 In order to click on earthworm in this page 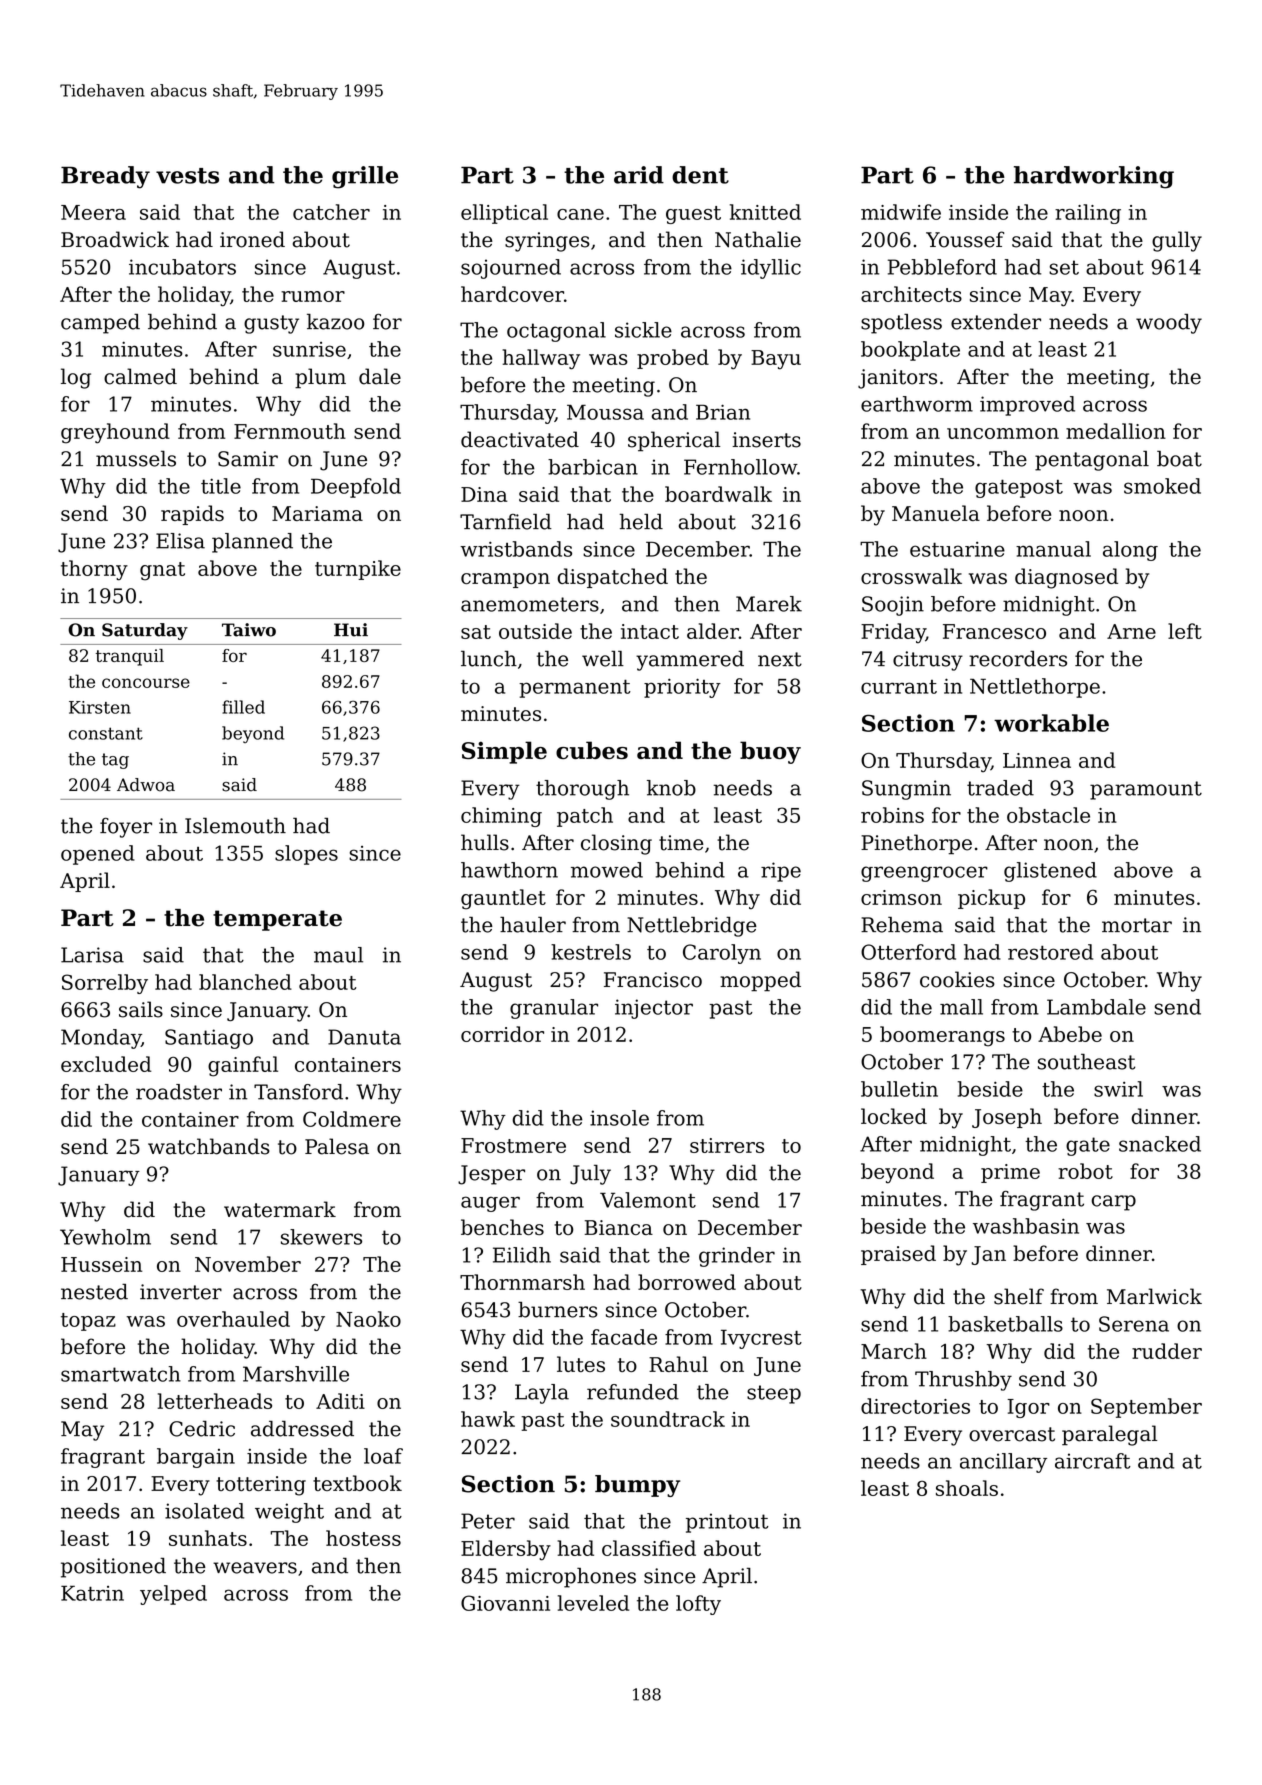, I will do `click(917, 404)`.
